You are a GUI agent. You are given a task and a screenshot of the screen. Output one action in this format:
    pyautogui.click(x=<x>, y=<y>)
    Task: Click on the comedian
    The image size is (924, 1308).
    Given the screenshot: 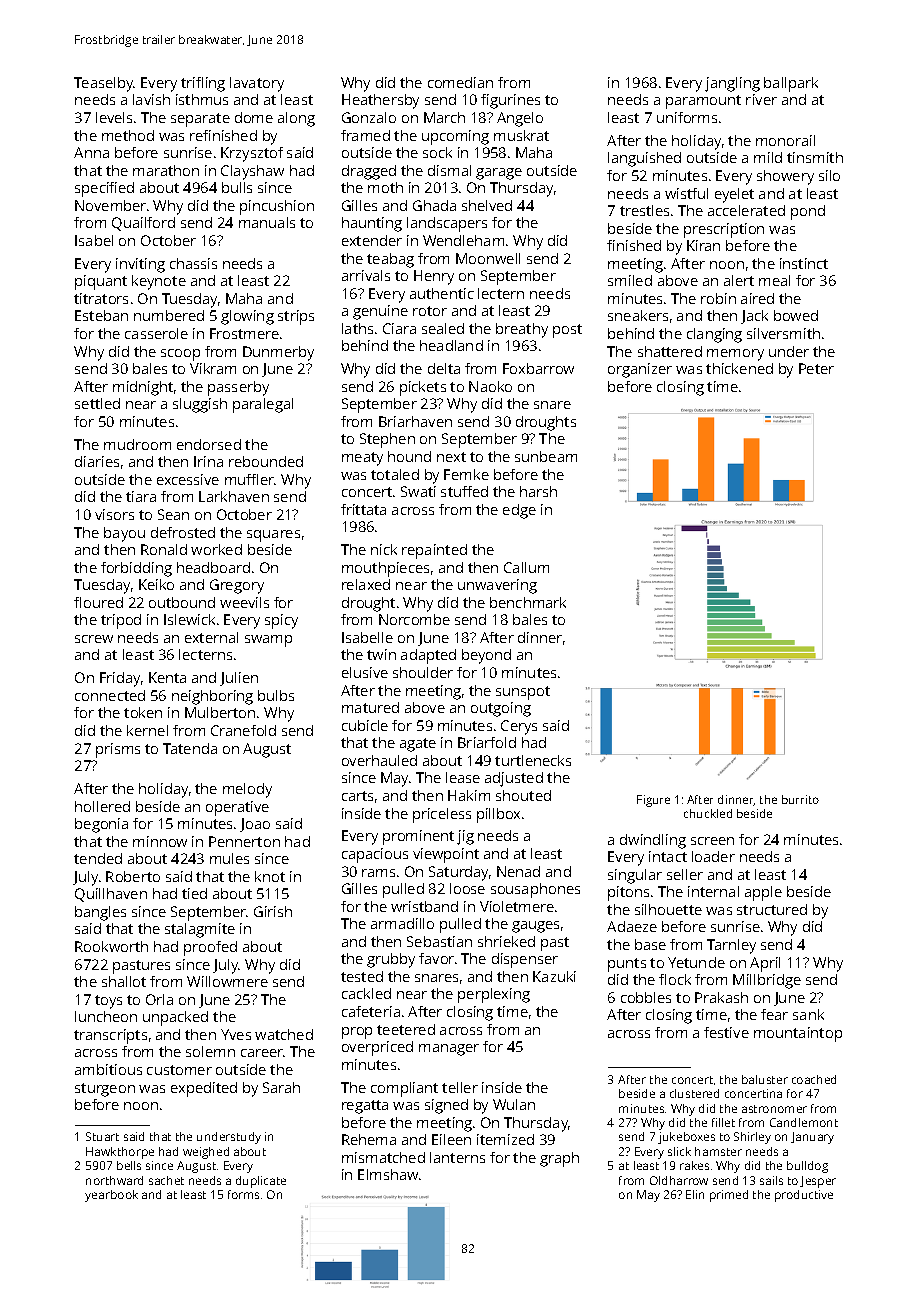 What is the action you would take?
    pyautogui.click(x=460, y=82)
